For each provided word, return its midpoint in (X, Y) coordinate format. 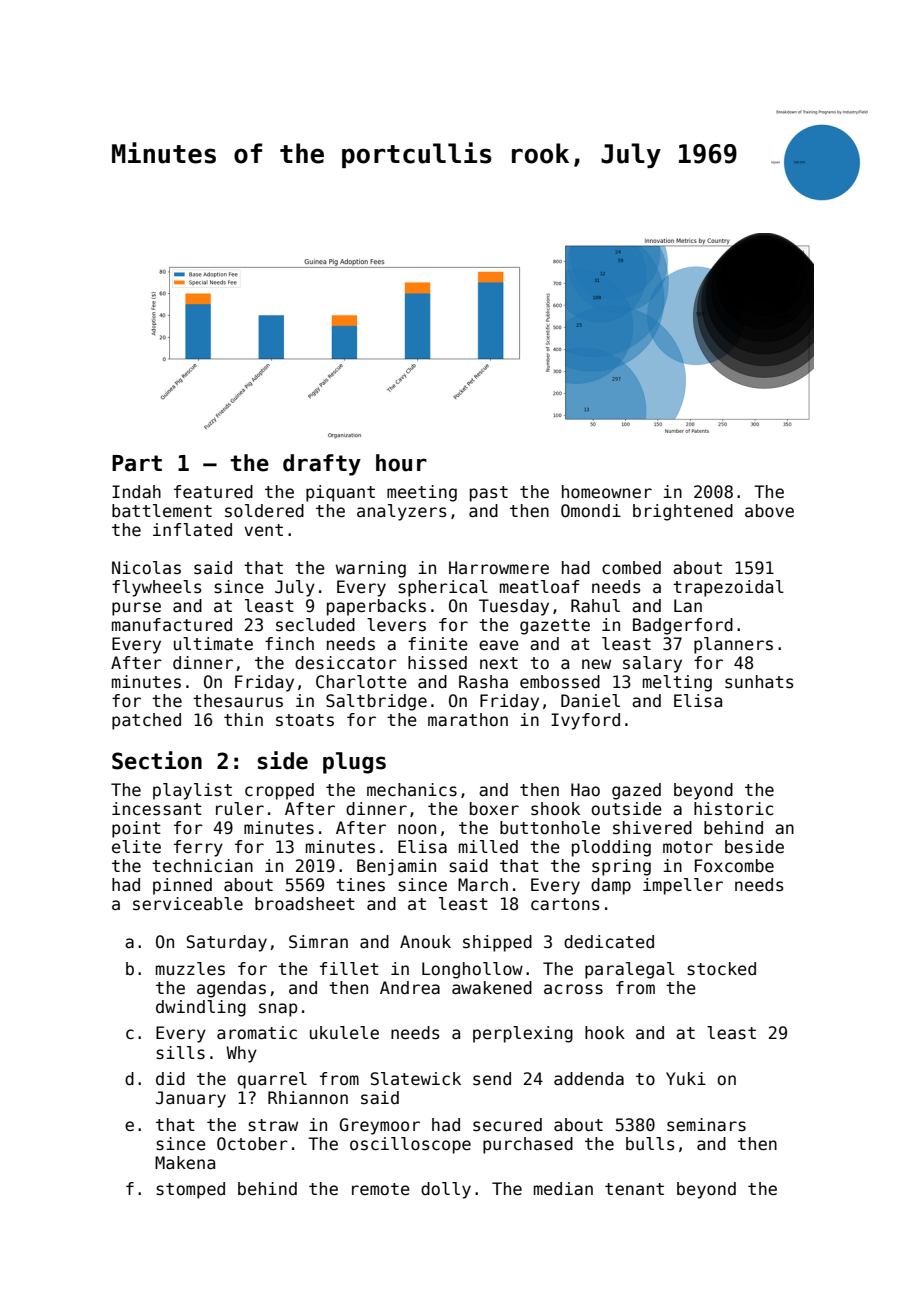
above (769, 511)
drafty (322, 465)
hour (401, 463)
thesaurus (238, 701)
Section (157, 760)
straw (273, 1125)
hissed (437, 663)
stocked (721, 969)
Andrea (410, 988)
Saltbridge (376, 702)
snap (278, 1010)
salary (652, 664)
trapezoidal (728, 588)
